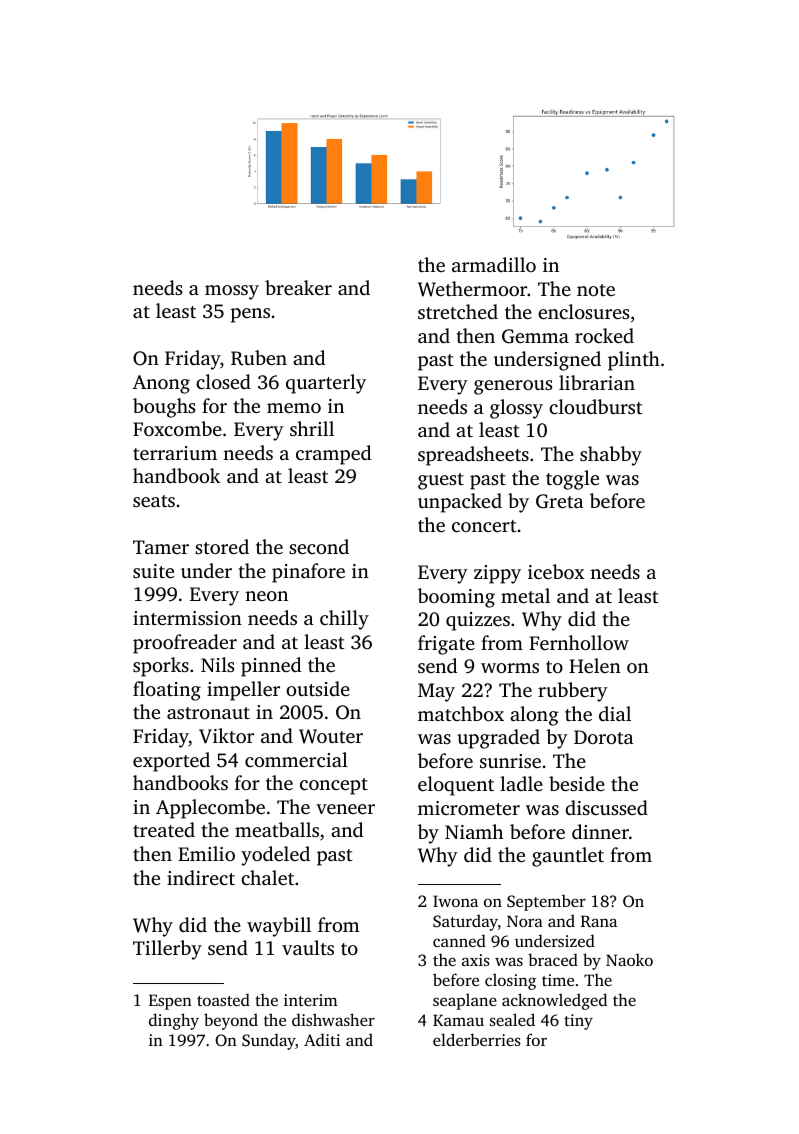 Image resolution: width=799 pixels, height=1134 pixels. What do you see at coordinates (568, 857) in the screenshot?
I see `gauntlet` at bounding box center [568, 857].
